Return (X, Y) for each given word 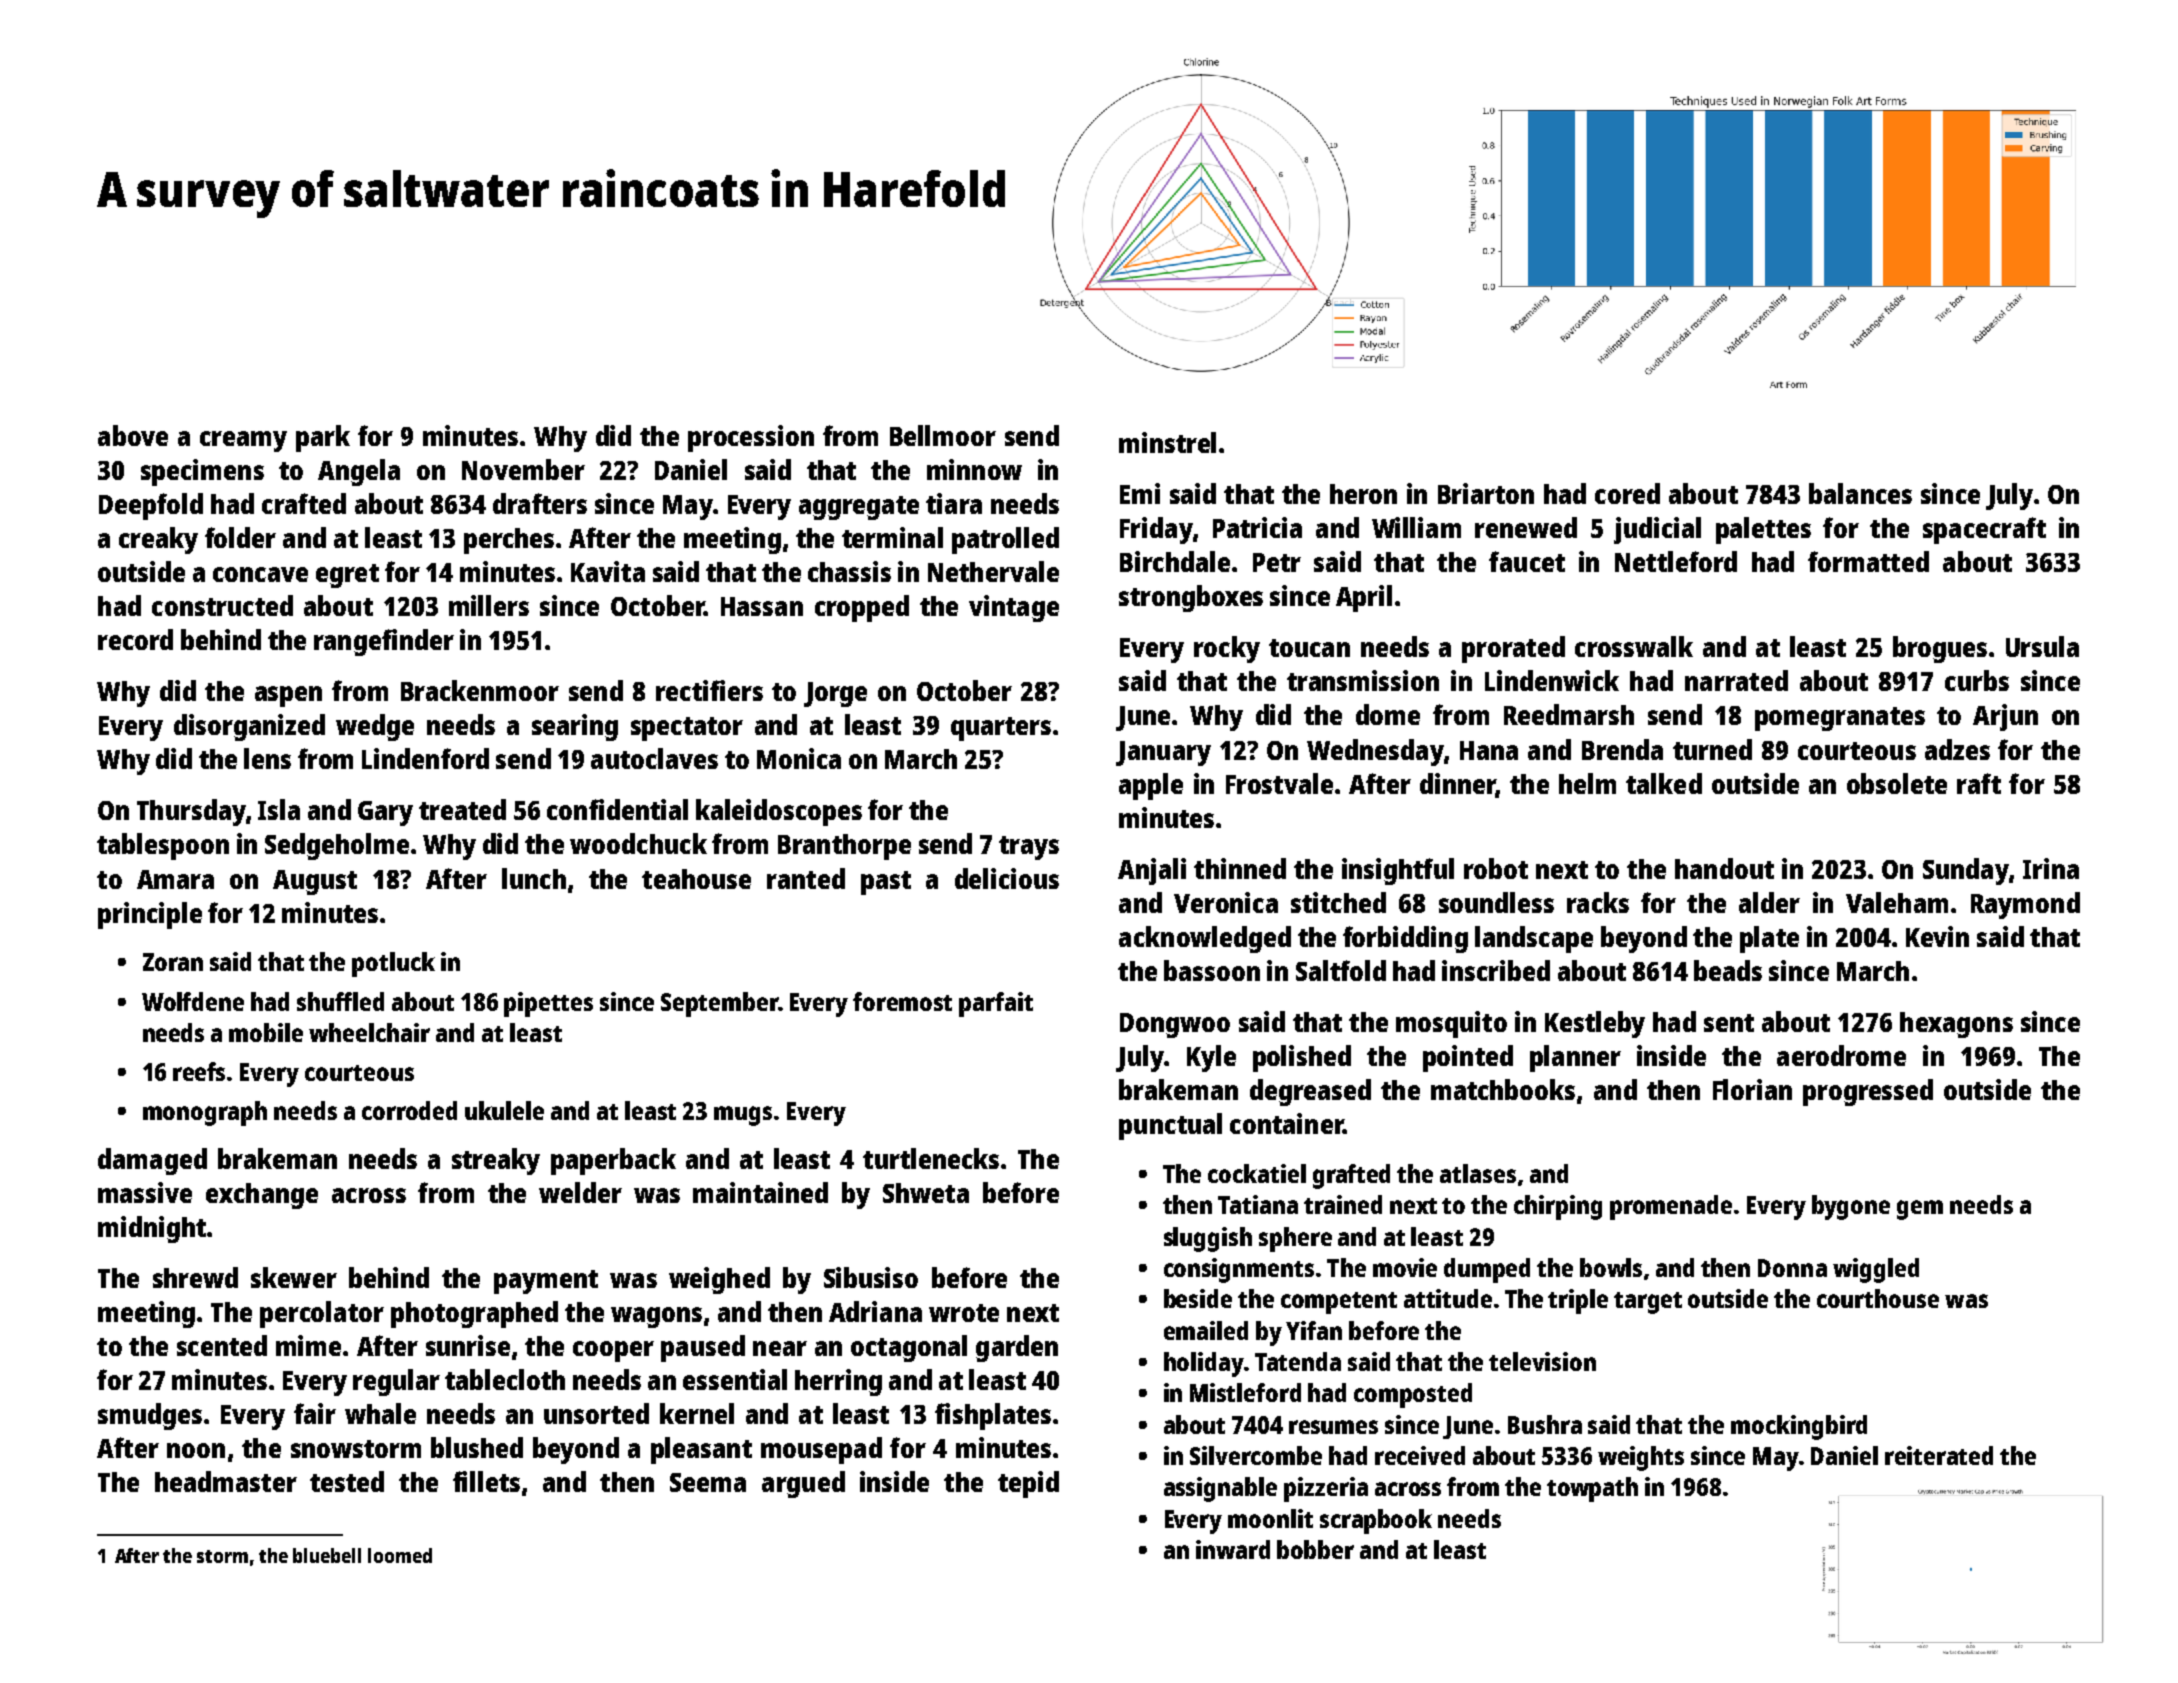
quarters (1001, 729)
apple (1151, 786)
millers (489, 605)
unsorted (596, 1413)
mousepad (821, 1450)
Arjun (2005, 717)
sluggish (1208, 1239)
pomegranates (1840, 719)
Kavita (608, 571)
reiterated (1939, 1455)
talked (1664, 783)
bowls (1611, 1267)
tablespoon (163, 846)
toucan (1309, 648)
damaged (152, 1161)
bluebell (327, 1555)
